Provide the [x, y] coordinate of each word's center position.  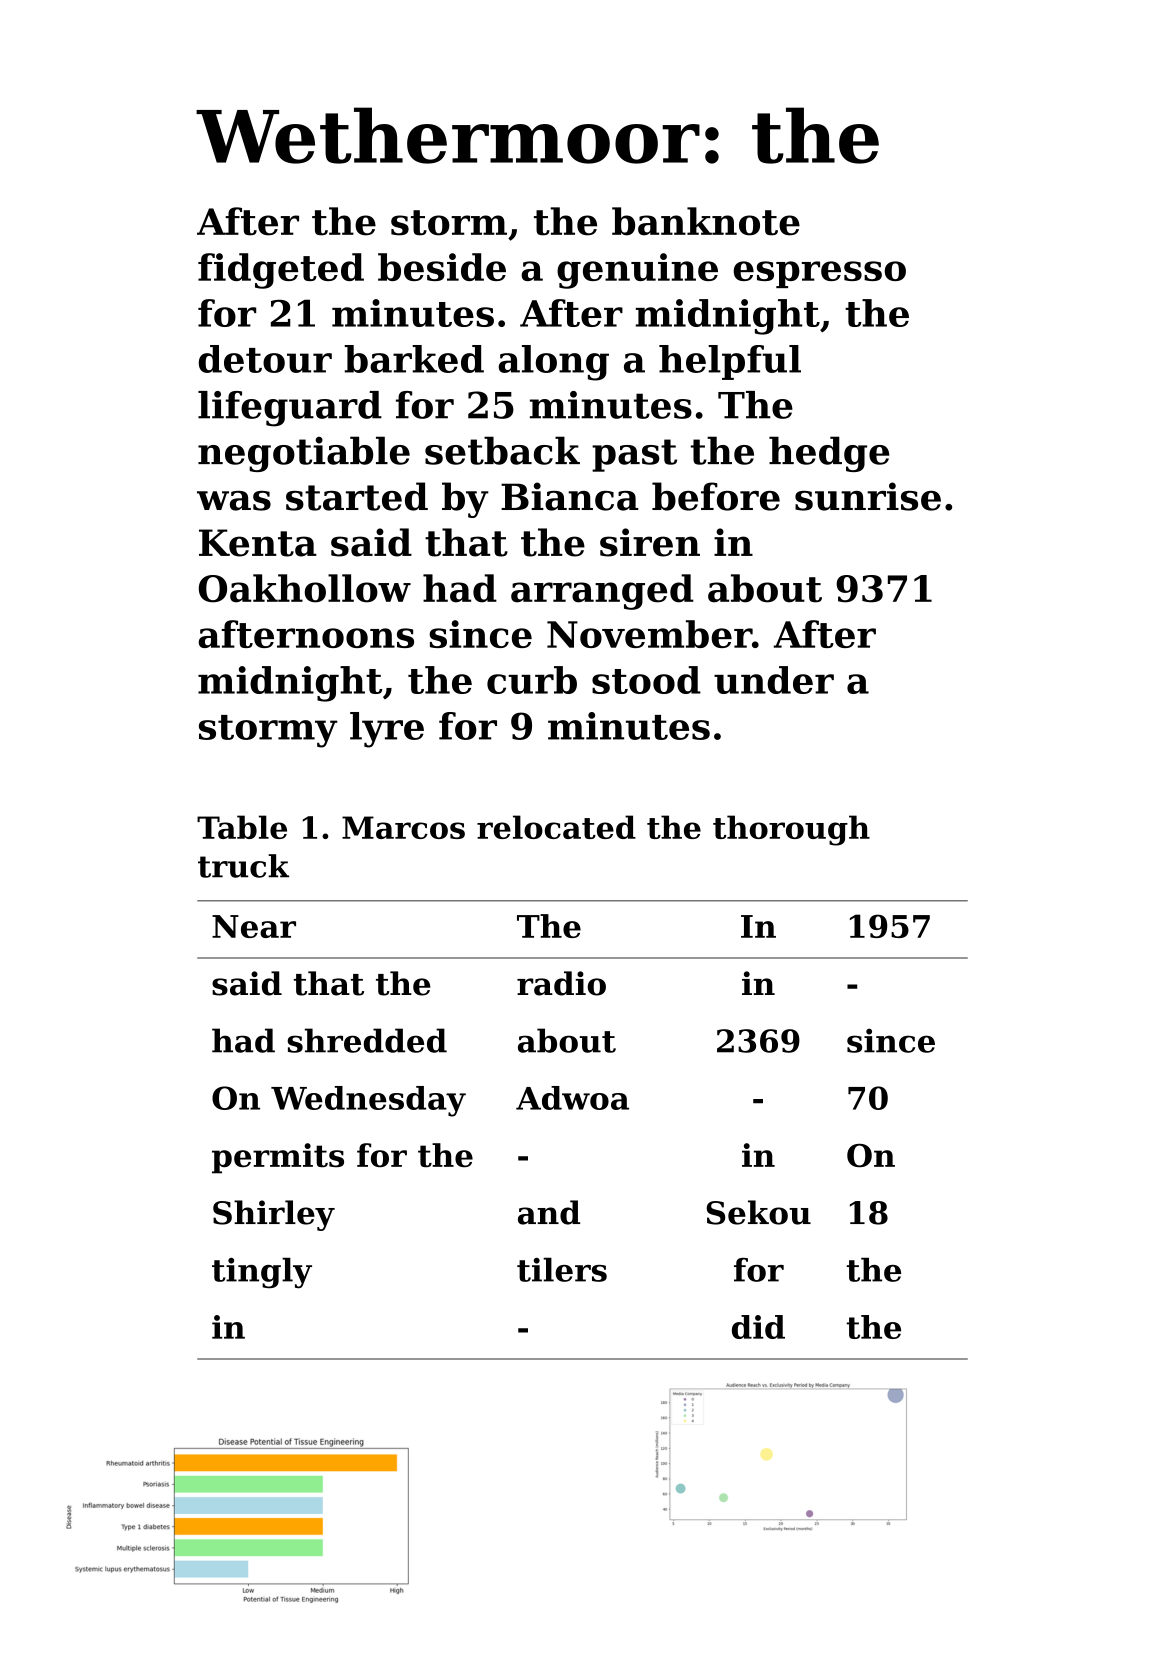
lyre [387, 730]
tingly [262, 1273]
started [357, 496]
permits [278, 1158]
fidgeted [281, 271]
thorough [791, 830]
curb [532, 680]
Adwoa [572, 1098]
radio [561, 983]
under [774, 680]
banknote [706, 221]
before [716, 496]
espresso [820, 274]
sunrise [868, 496]
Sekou [758, 1212]
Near [254, 926]
